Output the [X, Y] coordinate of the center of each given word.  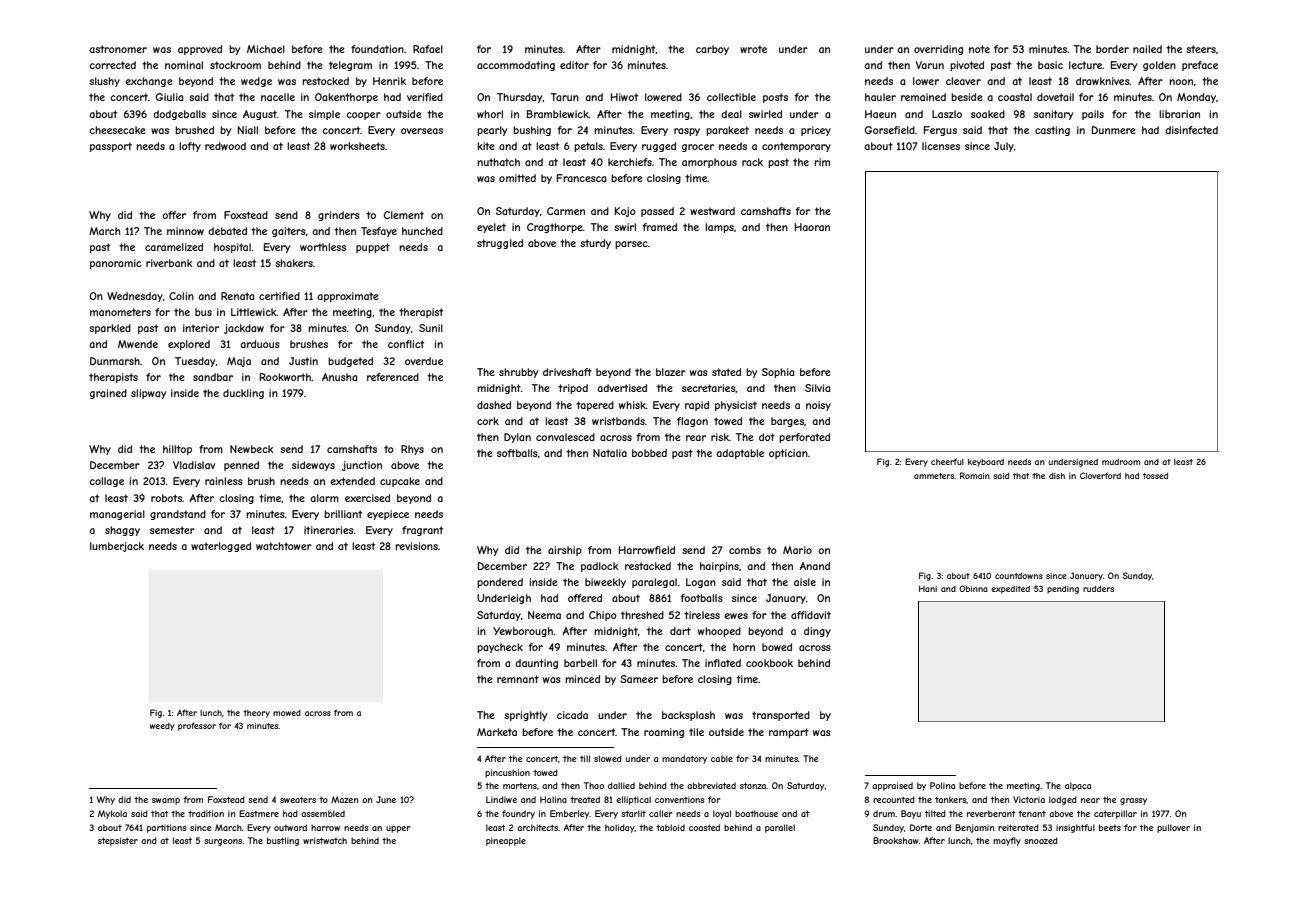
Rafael [428, 49]
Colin [181, 296]
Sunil [431, 328]
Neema [544, 615]
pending [1063, 590]
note [979, 49]
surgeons [223, 842]
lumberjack [117, 547]
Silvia [817, 388]
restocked [325, 81]
